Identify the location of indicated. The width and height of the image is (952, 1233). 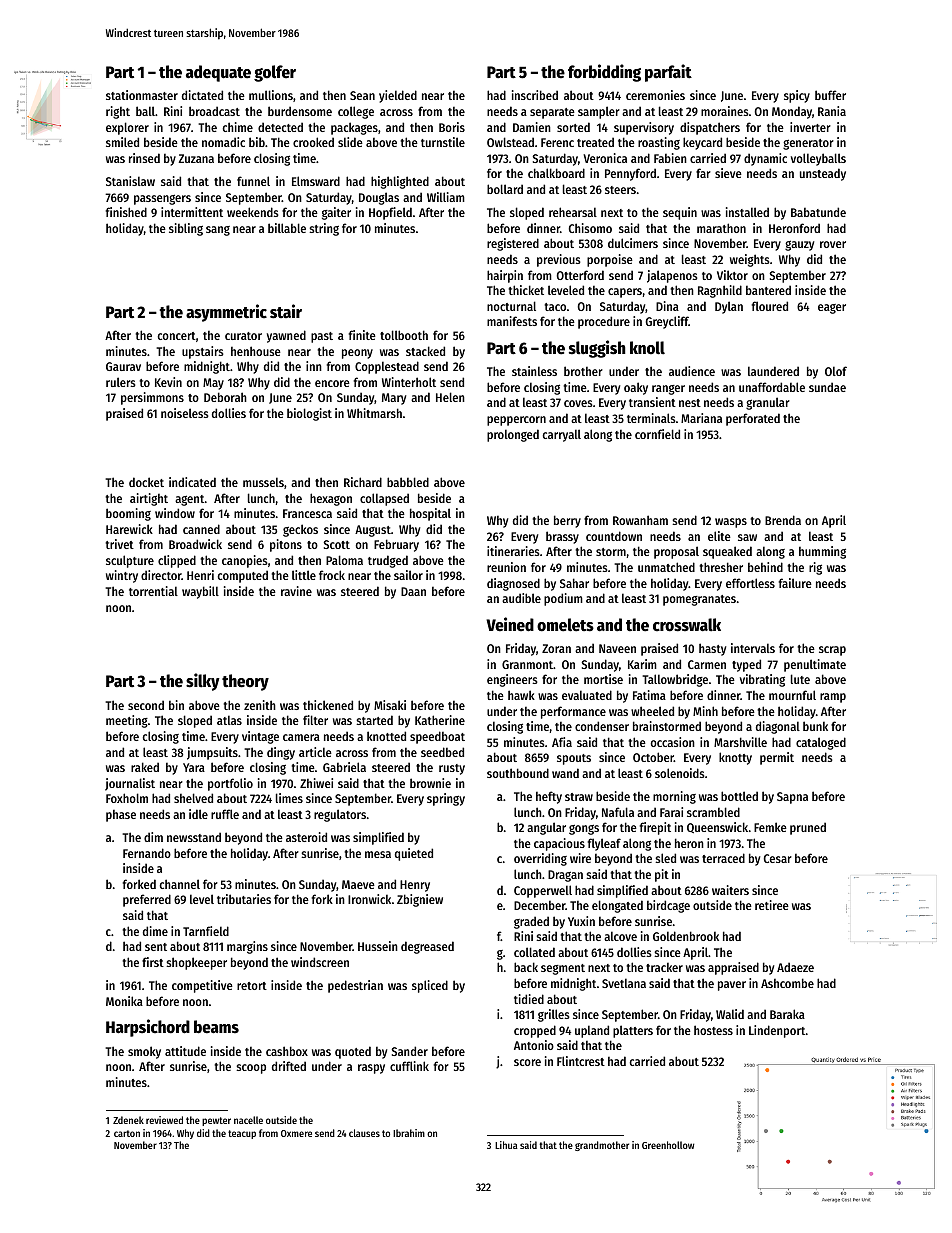
(192, 482).
